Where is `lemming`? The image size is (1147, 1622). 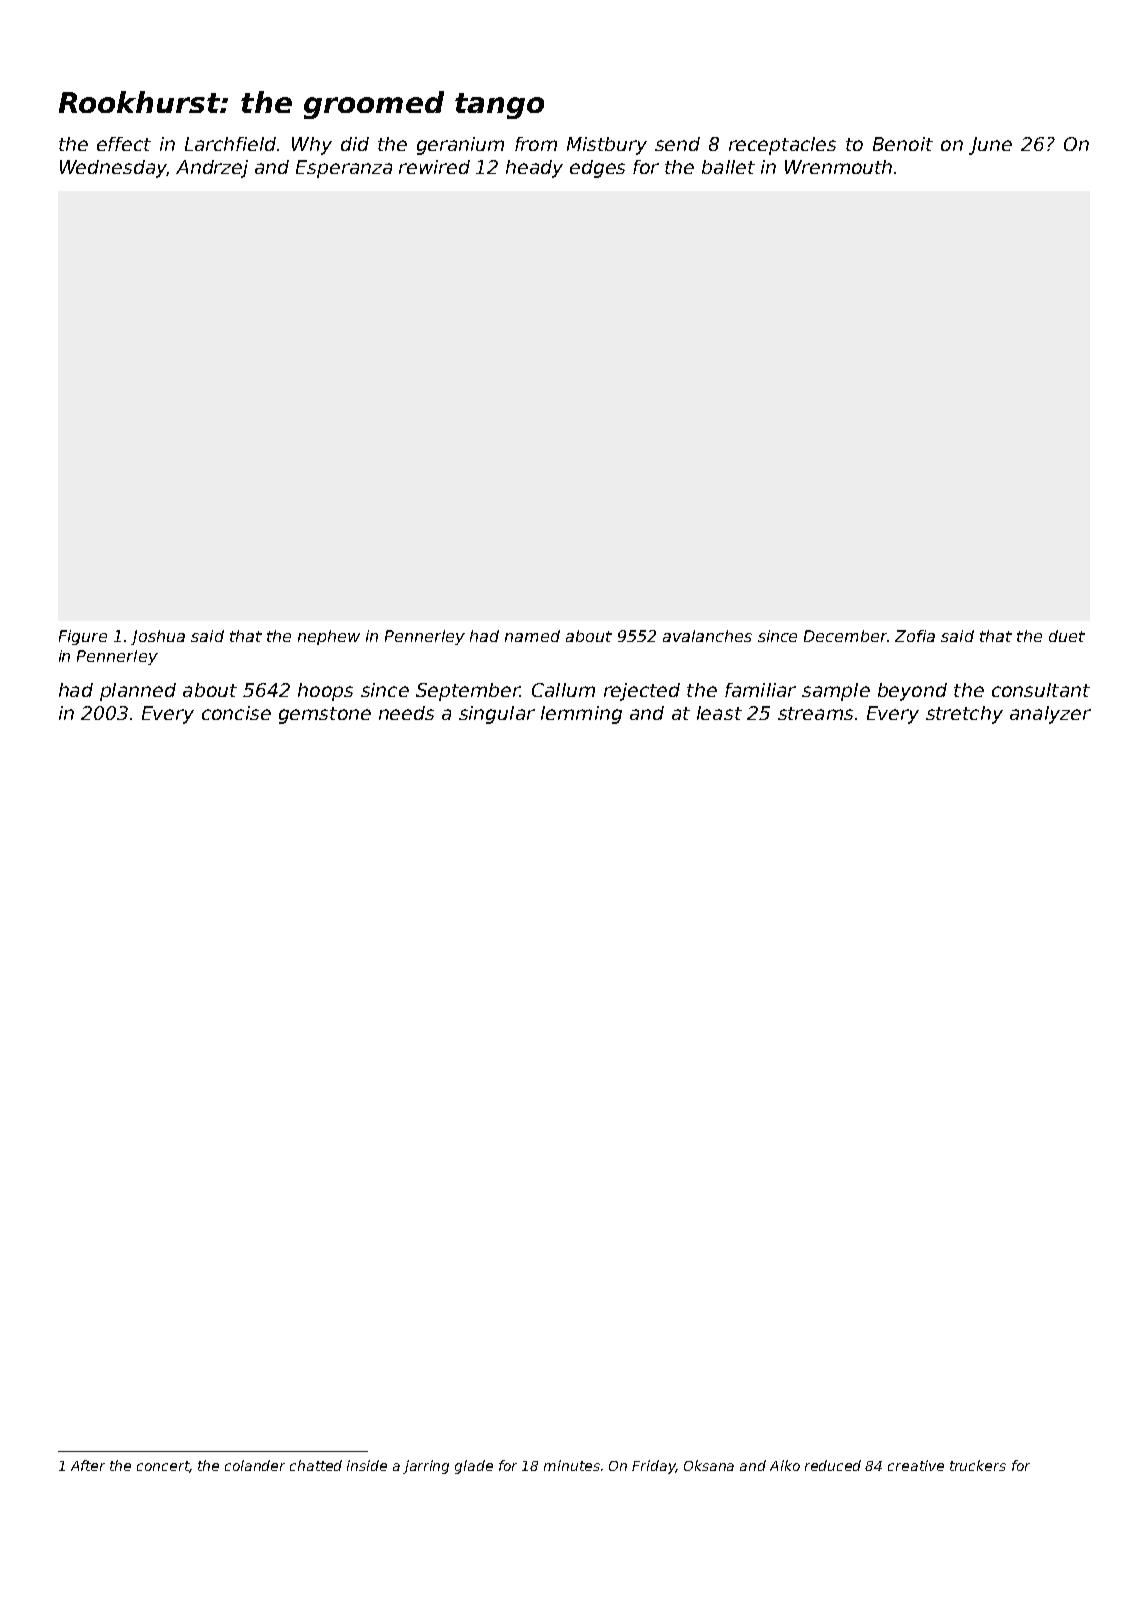
lemming is located at coordinates (581, 715).
